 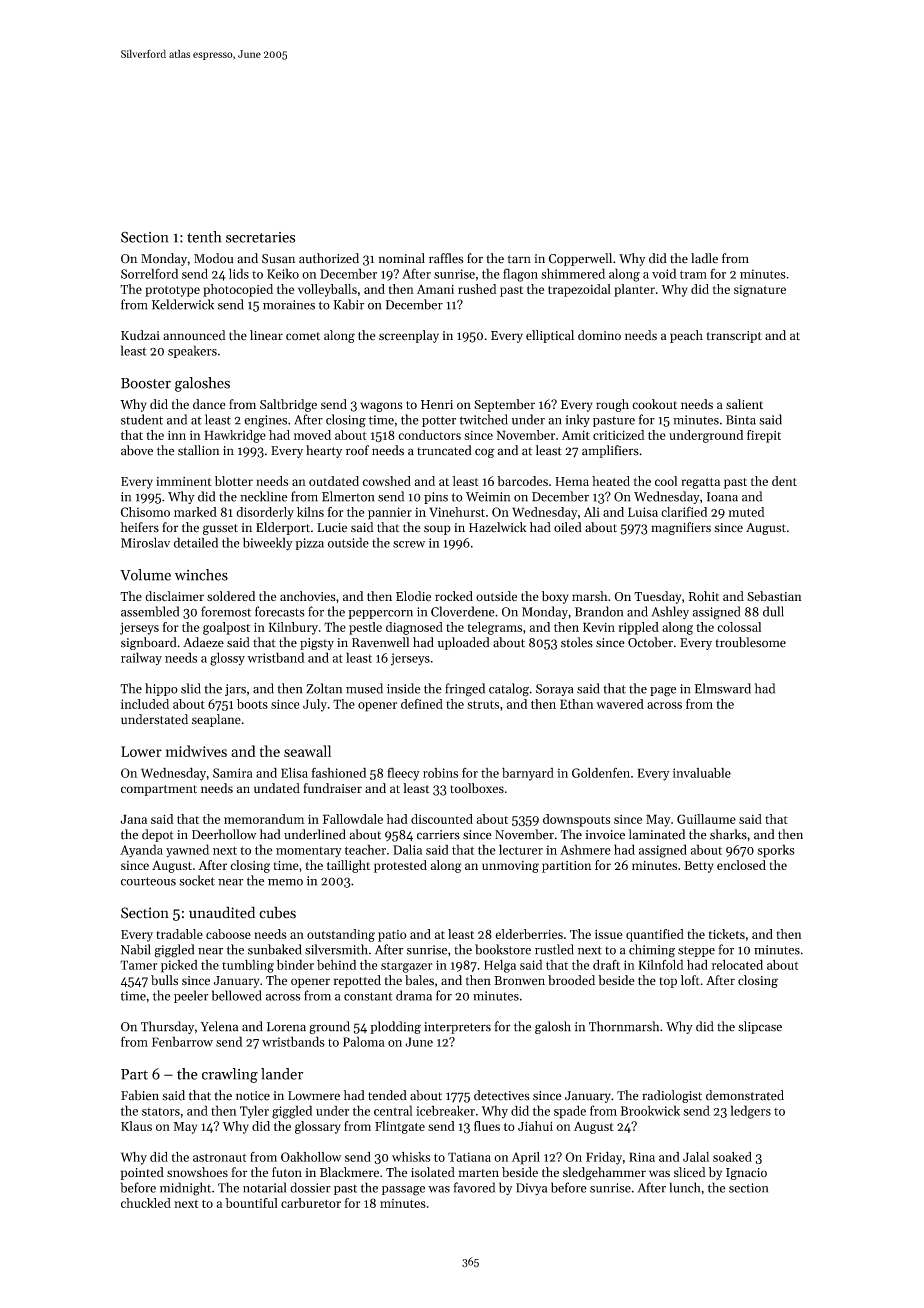 I want to click on chuckled, so click(x=146, y=1203).
